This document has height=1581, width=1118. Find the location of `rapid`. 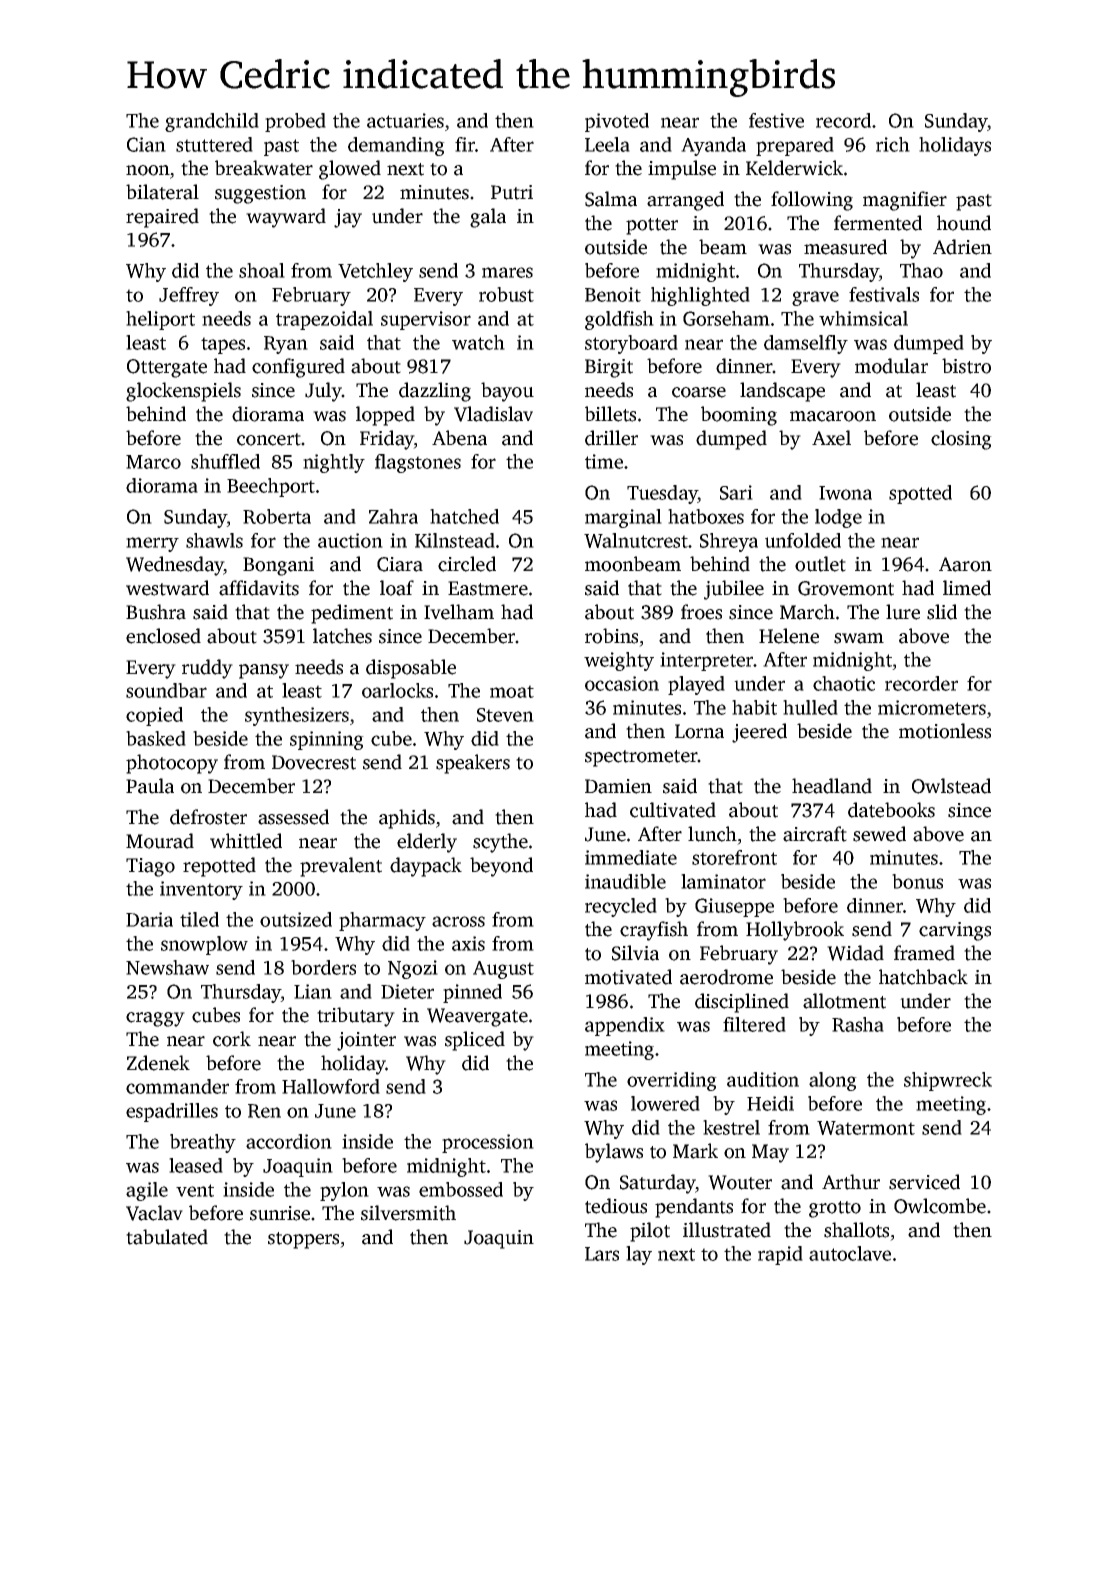

rapid is located at coordinates (780, 1255).
